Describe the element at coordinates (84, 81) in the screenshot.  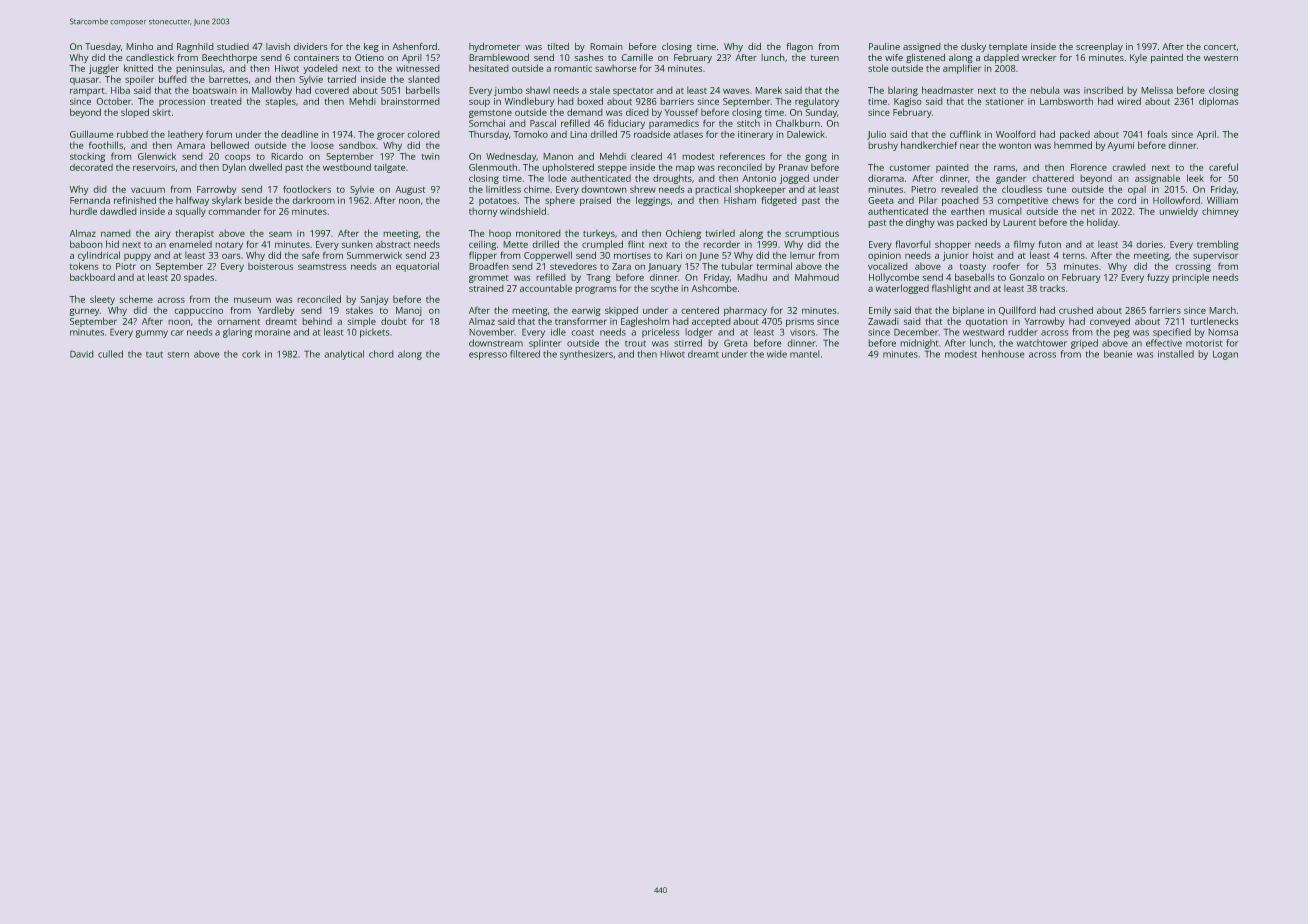
I see `quasar` at that location.
